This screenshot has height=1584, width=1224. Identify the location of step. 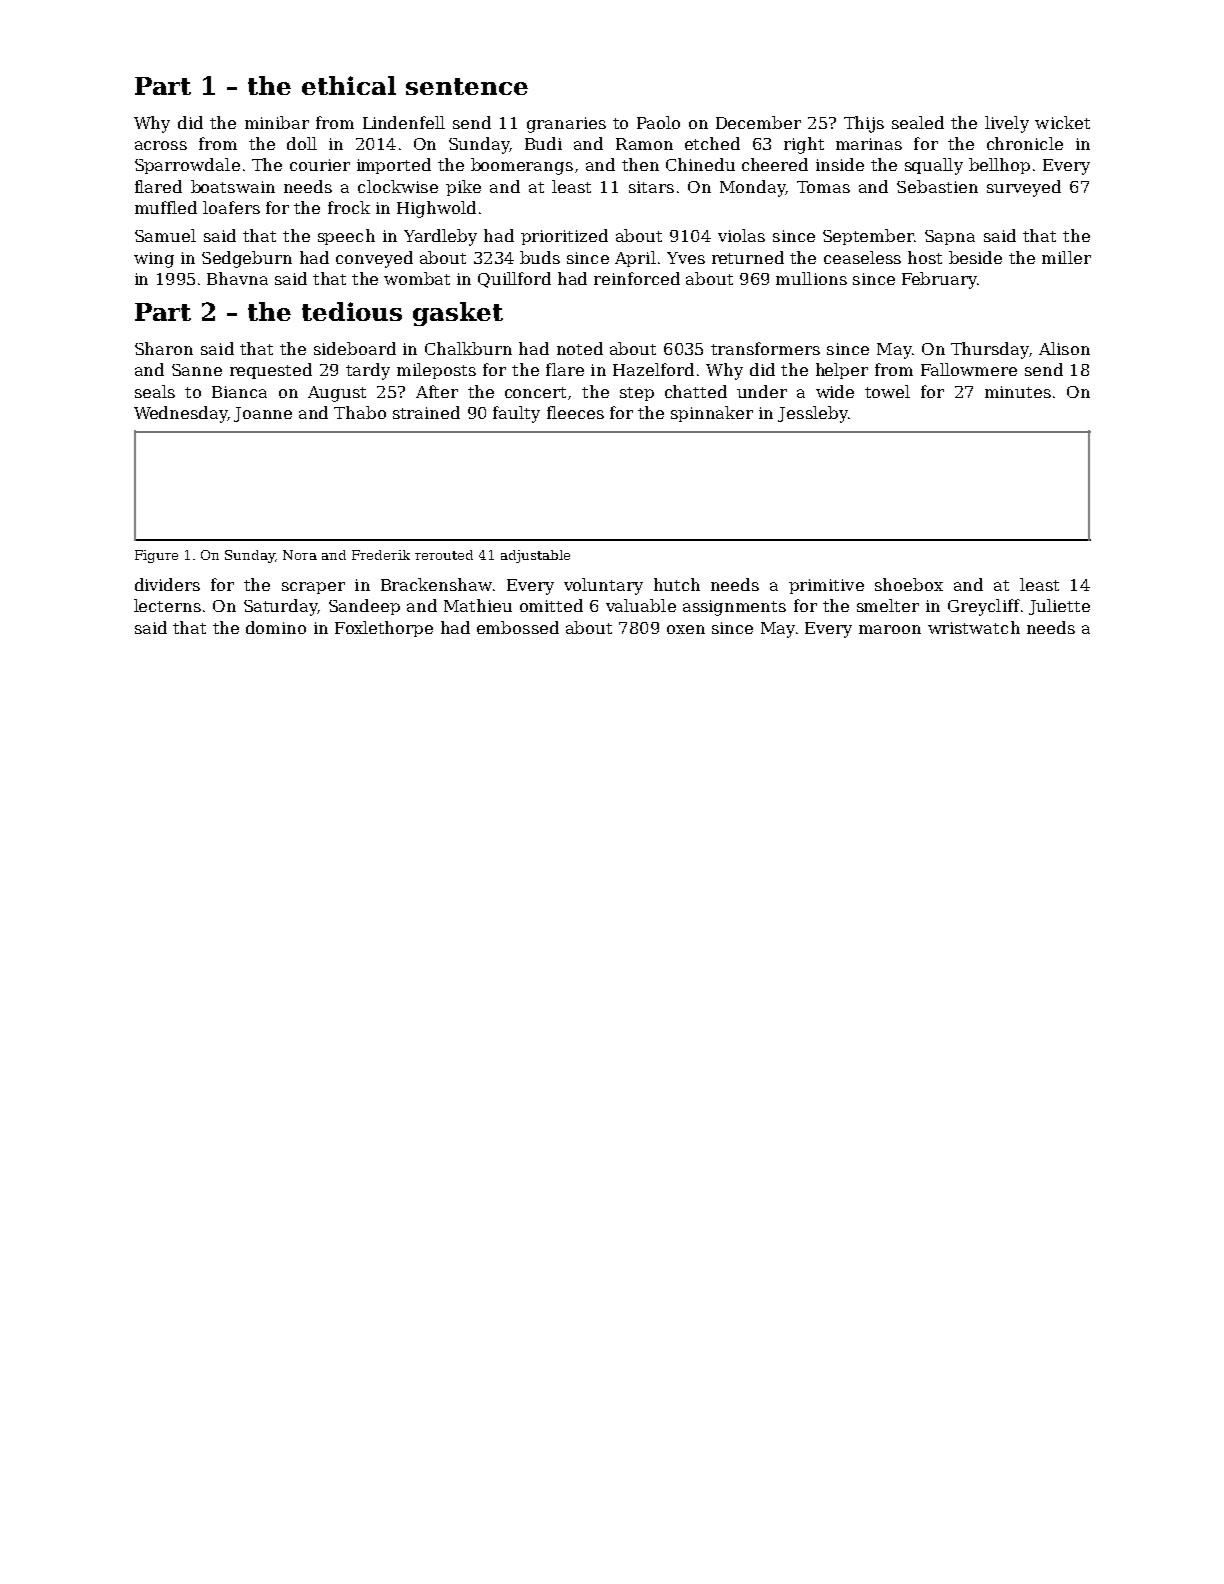
(637, 394).
